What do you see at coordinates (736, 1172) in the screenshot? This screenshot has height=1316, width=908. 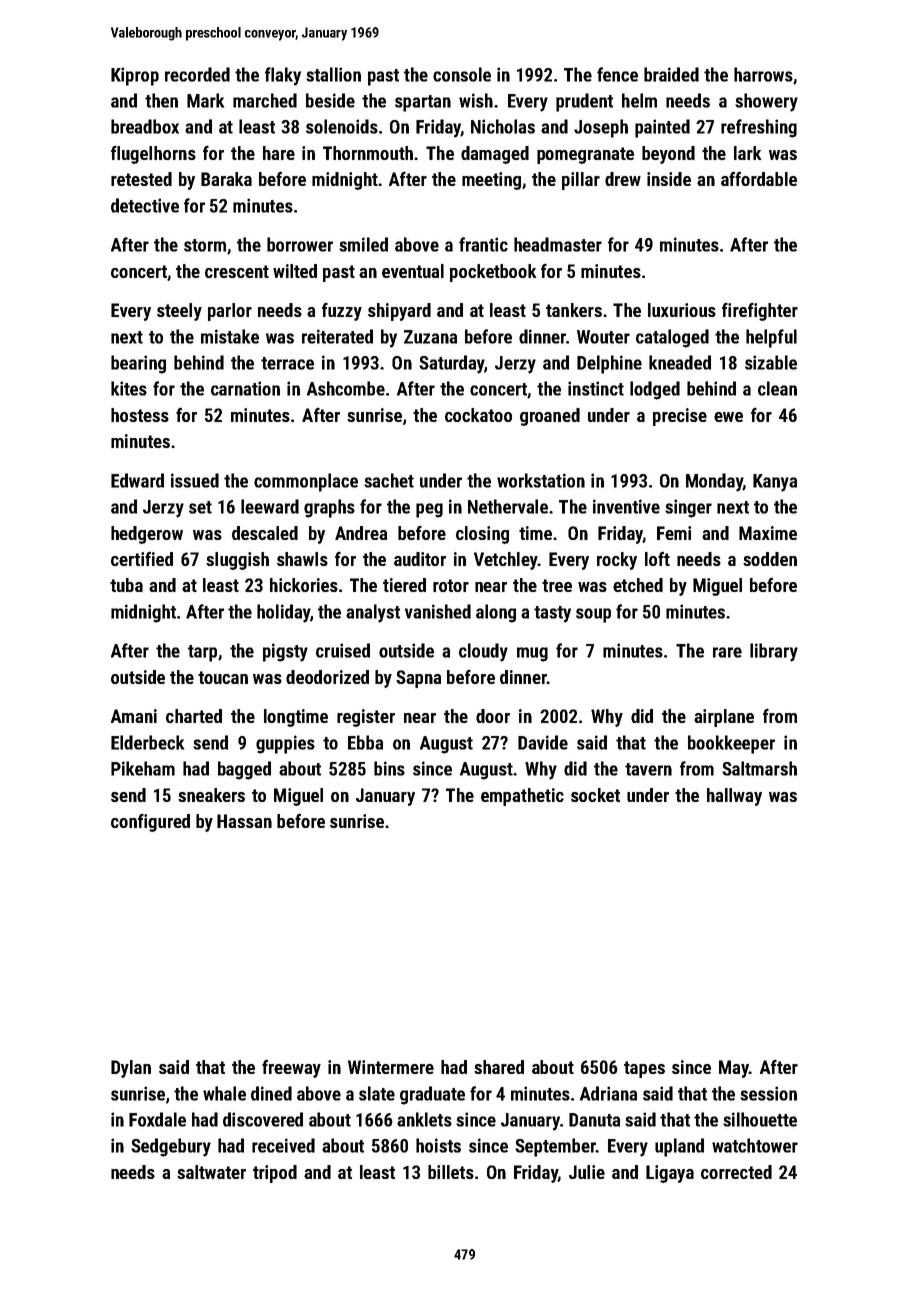 I see `corrected` at bounding box center [736, 1172].
